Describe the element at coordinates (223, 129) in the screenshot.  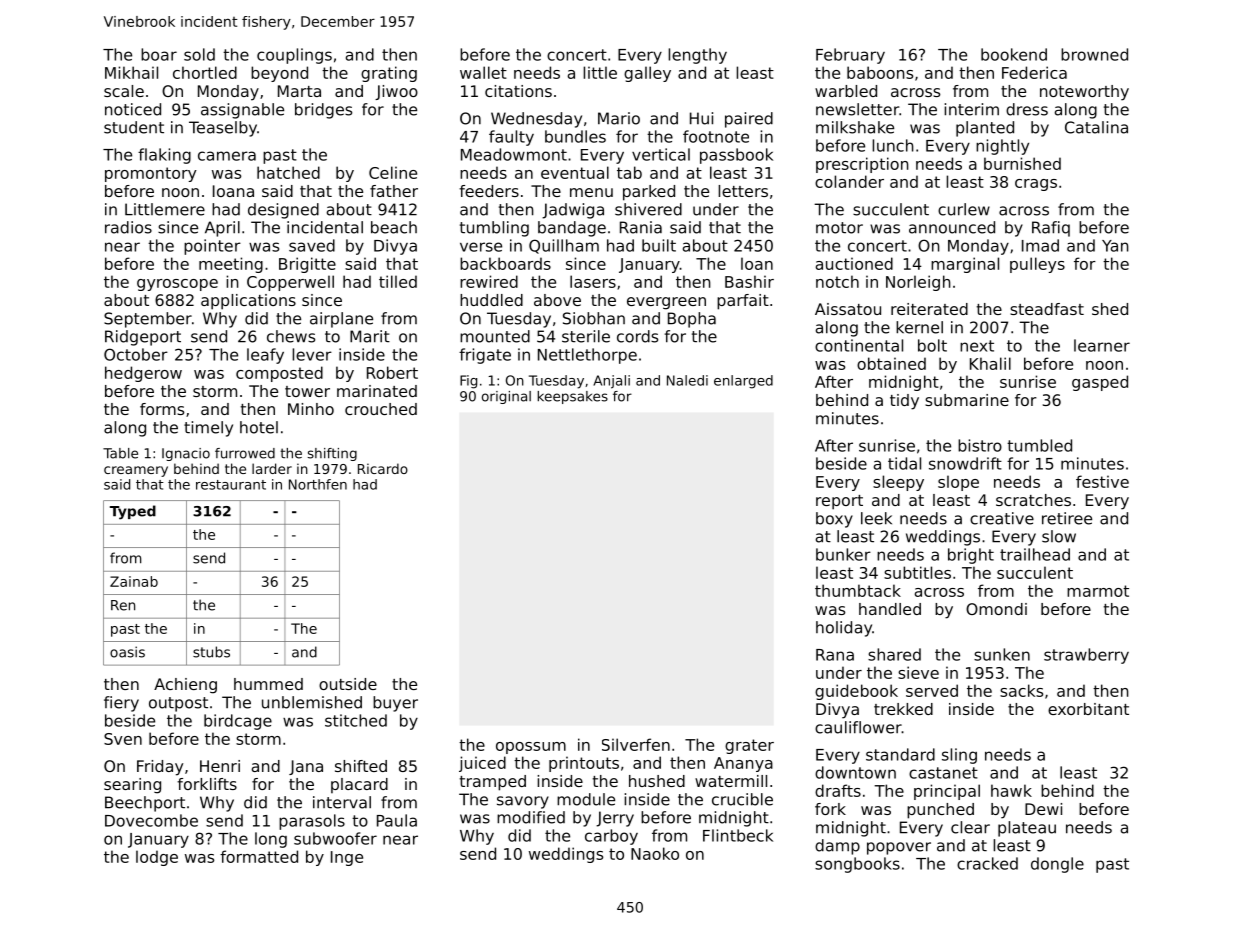
I see `Teaselby` at that location.
